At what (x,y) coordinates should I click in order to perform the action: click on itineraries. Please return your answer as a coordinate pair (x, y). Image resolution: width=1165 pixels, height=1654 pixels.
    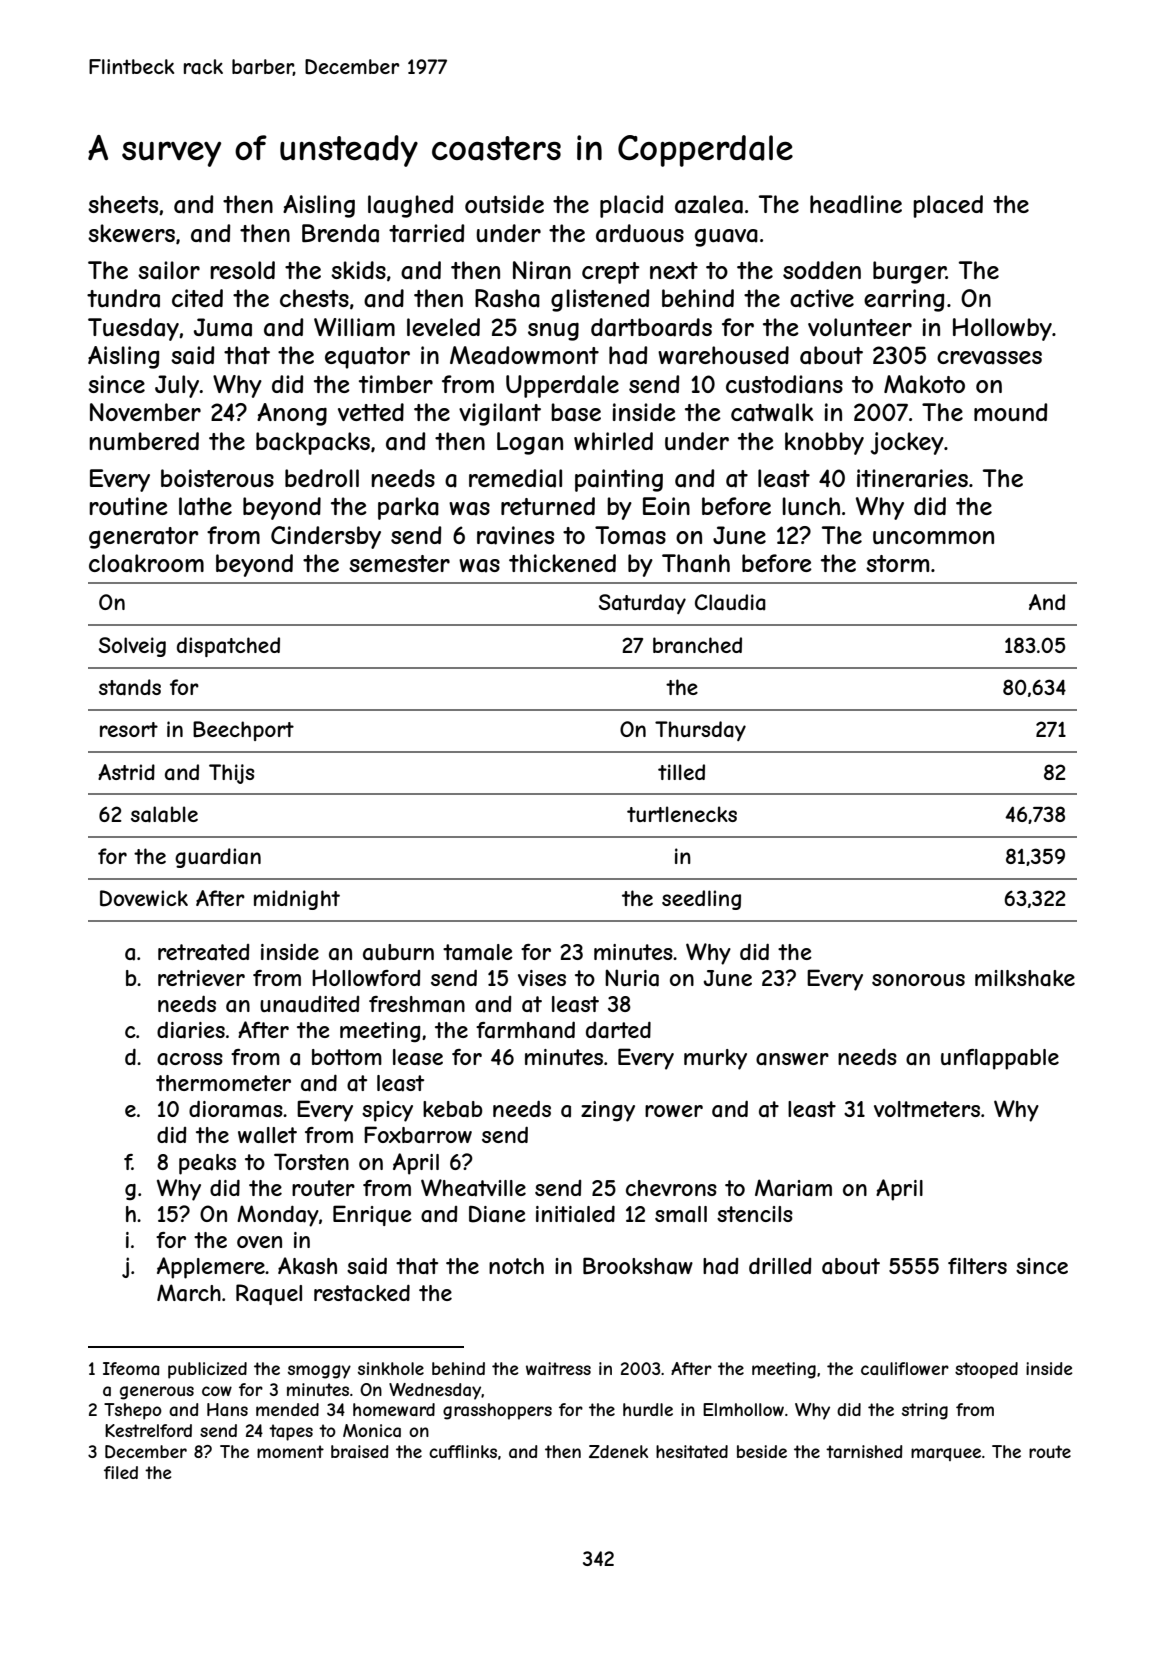
    Looking at the image, I should click on (912, 478).
